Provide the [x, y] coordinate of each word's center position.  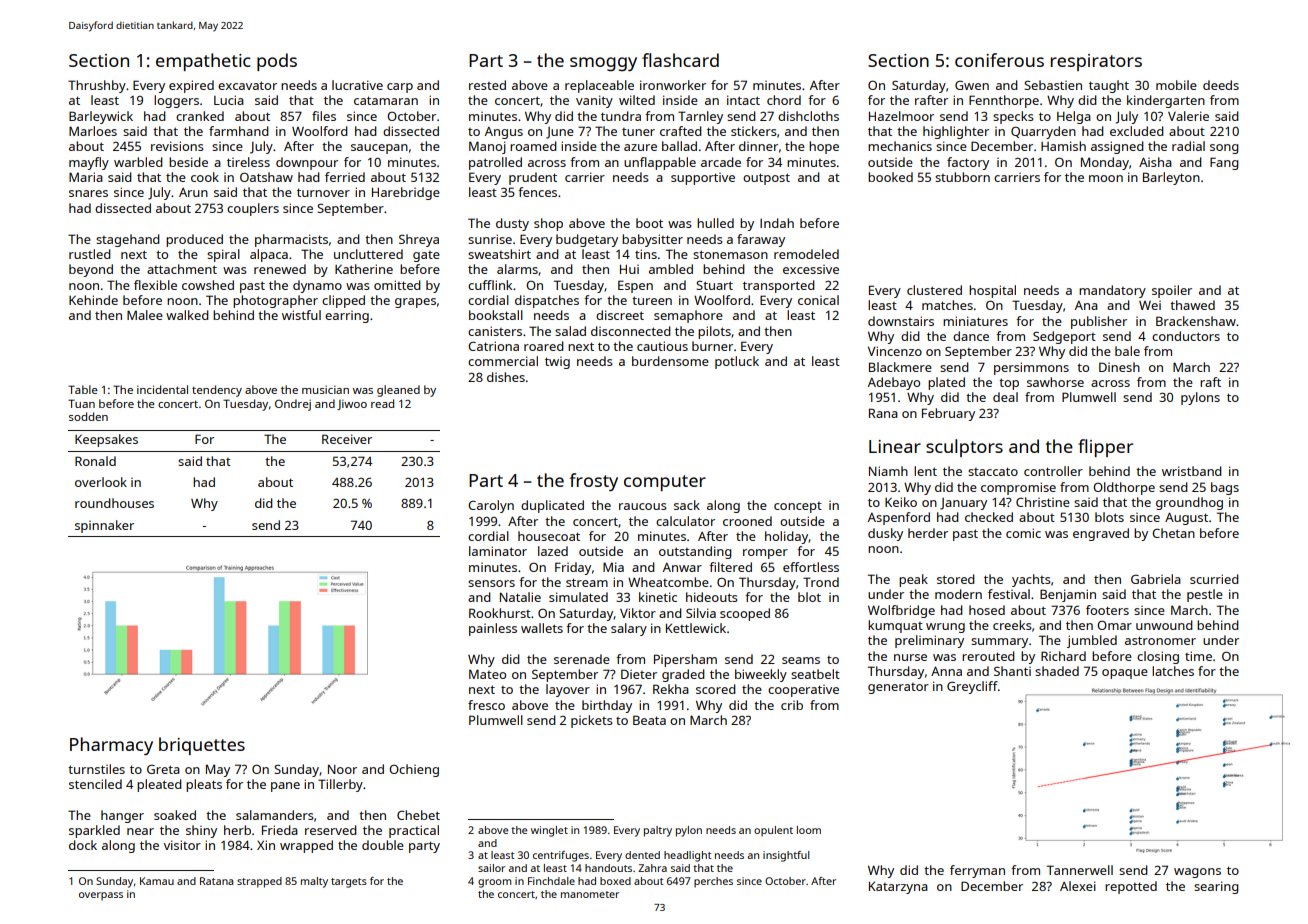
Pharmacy [111, 746]
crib [792, 705]
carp [400, 88]
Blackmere [900, 367]
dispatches [547, 301]
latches [1173, 671]
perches [713, 882]
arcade [721, 162]
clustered [934, 290]
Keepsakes [106, 440]
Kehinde [93, 300]
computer [665, 483]
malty [314, 882]
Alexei [1078, 886]
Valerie [1188, 116]
